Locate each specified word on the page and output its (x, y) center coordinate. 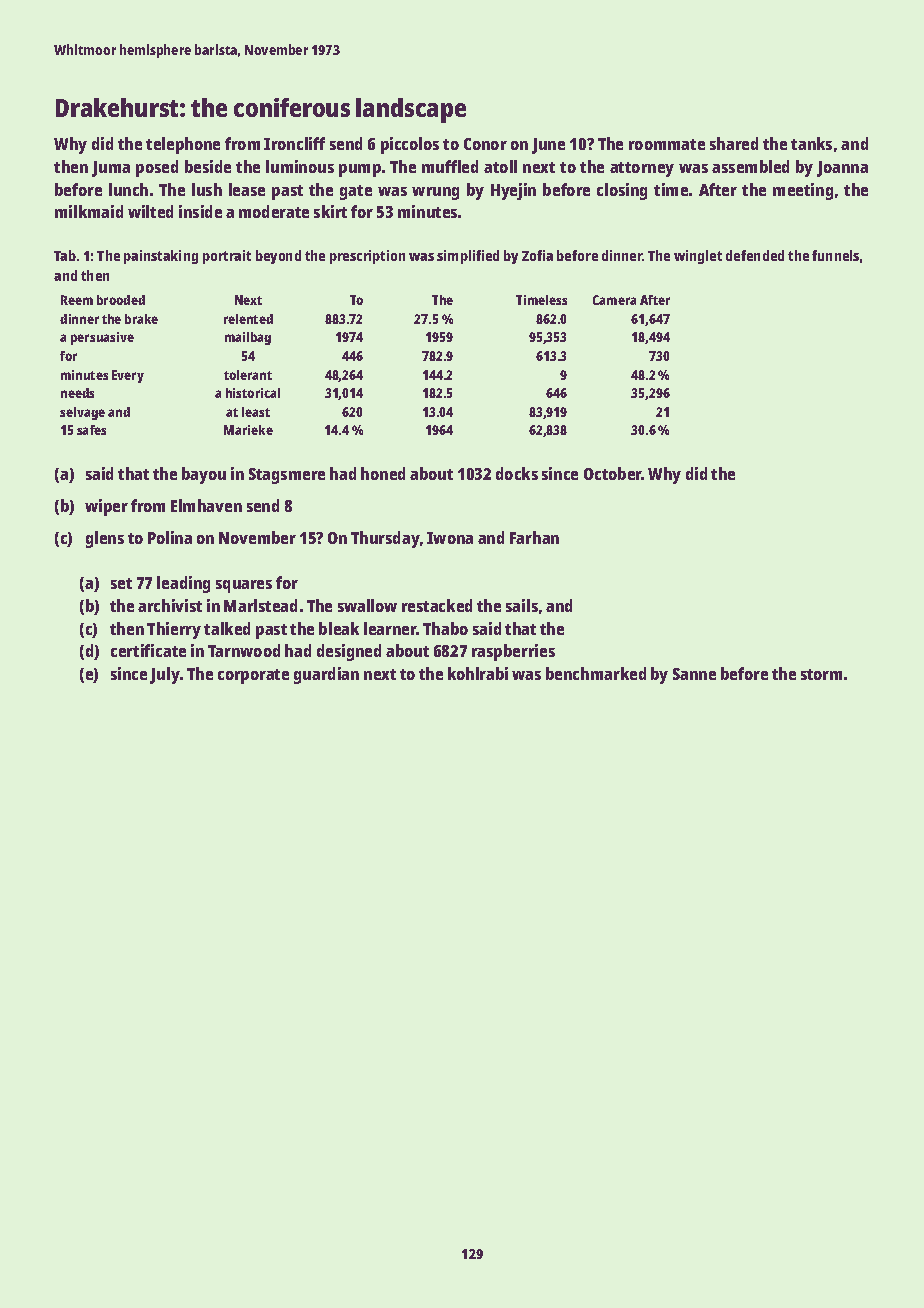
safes (91, 430)
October (613, 473)
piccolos (410, 145)
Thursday (385, 539)
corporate (253, 676)
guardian (326, 675)
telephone (183, 145)
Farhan (534, 537)
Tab (65, 255)
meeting (803, 191)
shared (734, 143)
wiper (106, 507)
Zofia (537, 255)
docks (517, 473)
